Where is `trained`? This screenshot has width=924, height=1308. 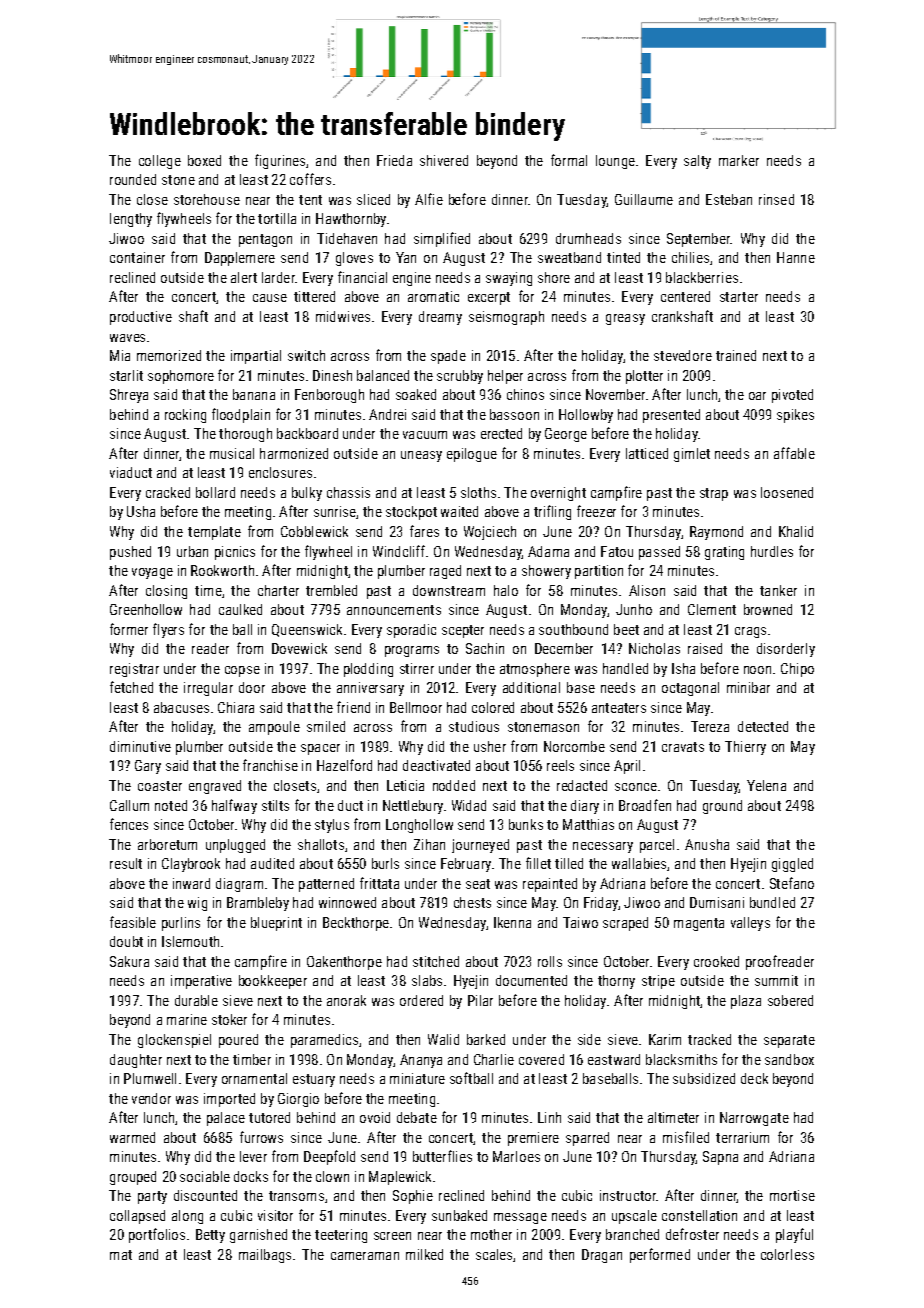
trained is located at coordinates (736, 355).
